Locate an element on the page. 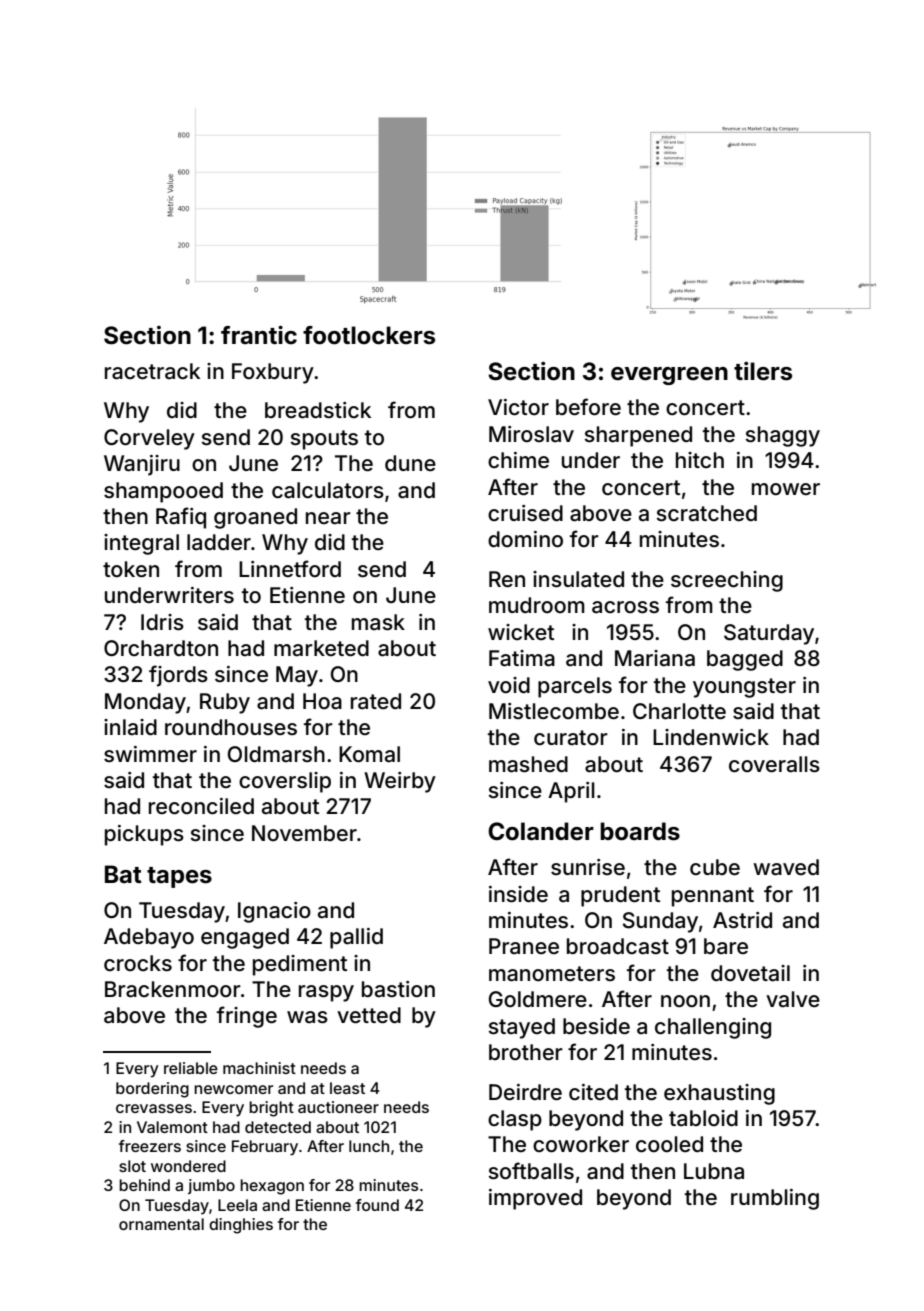 The width and height of the document is (924, 1311). racetrack is located at coordinates (152, 371).
